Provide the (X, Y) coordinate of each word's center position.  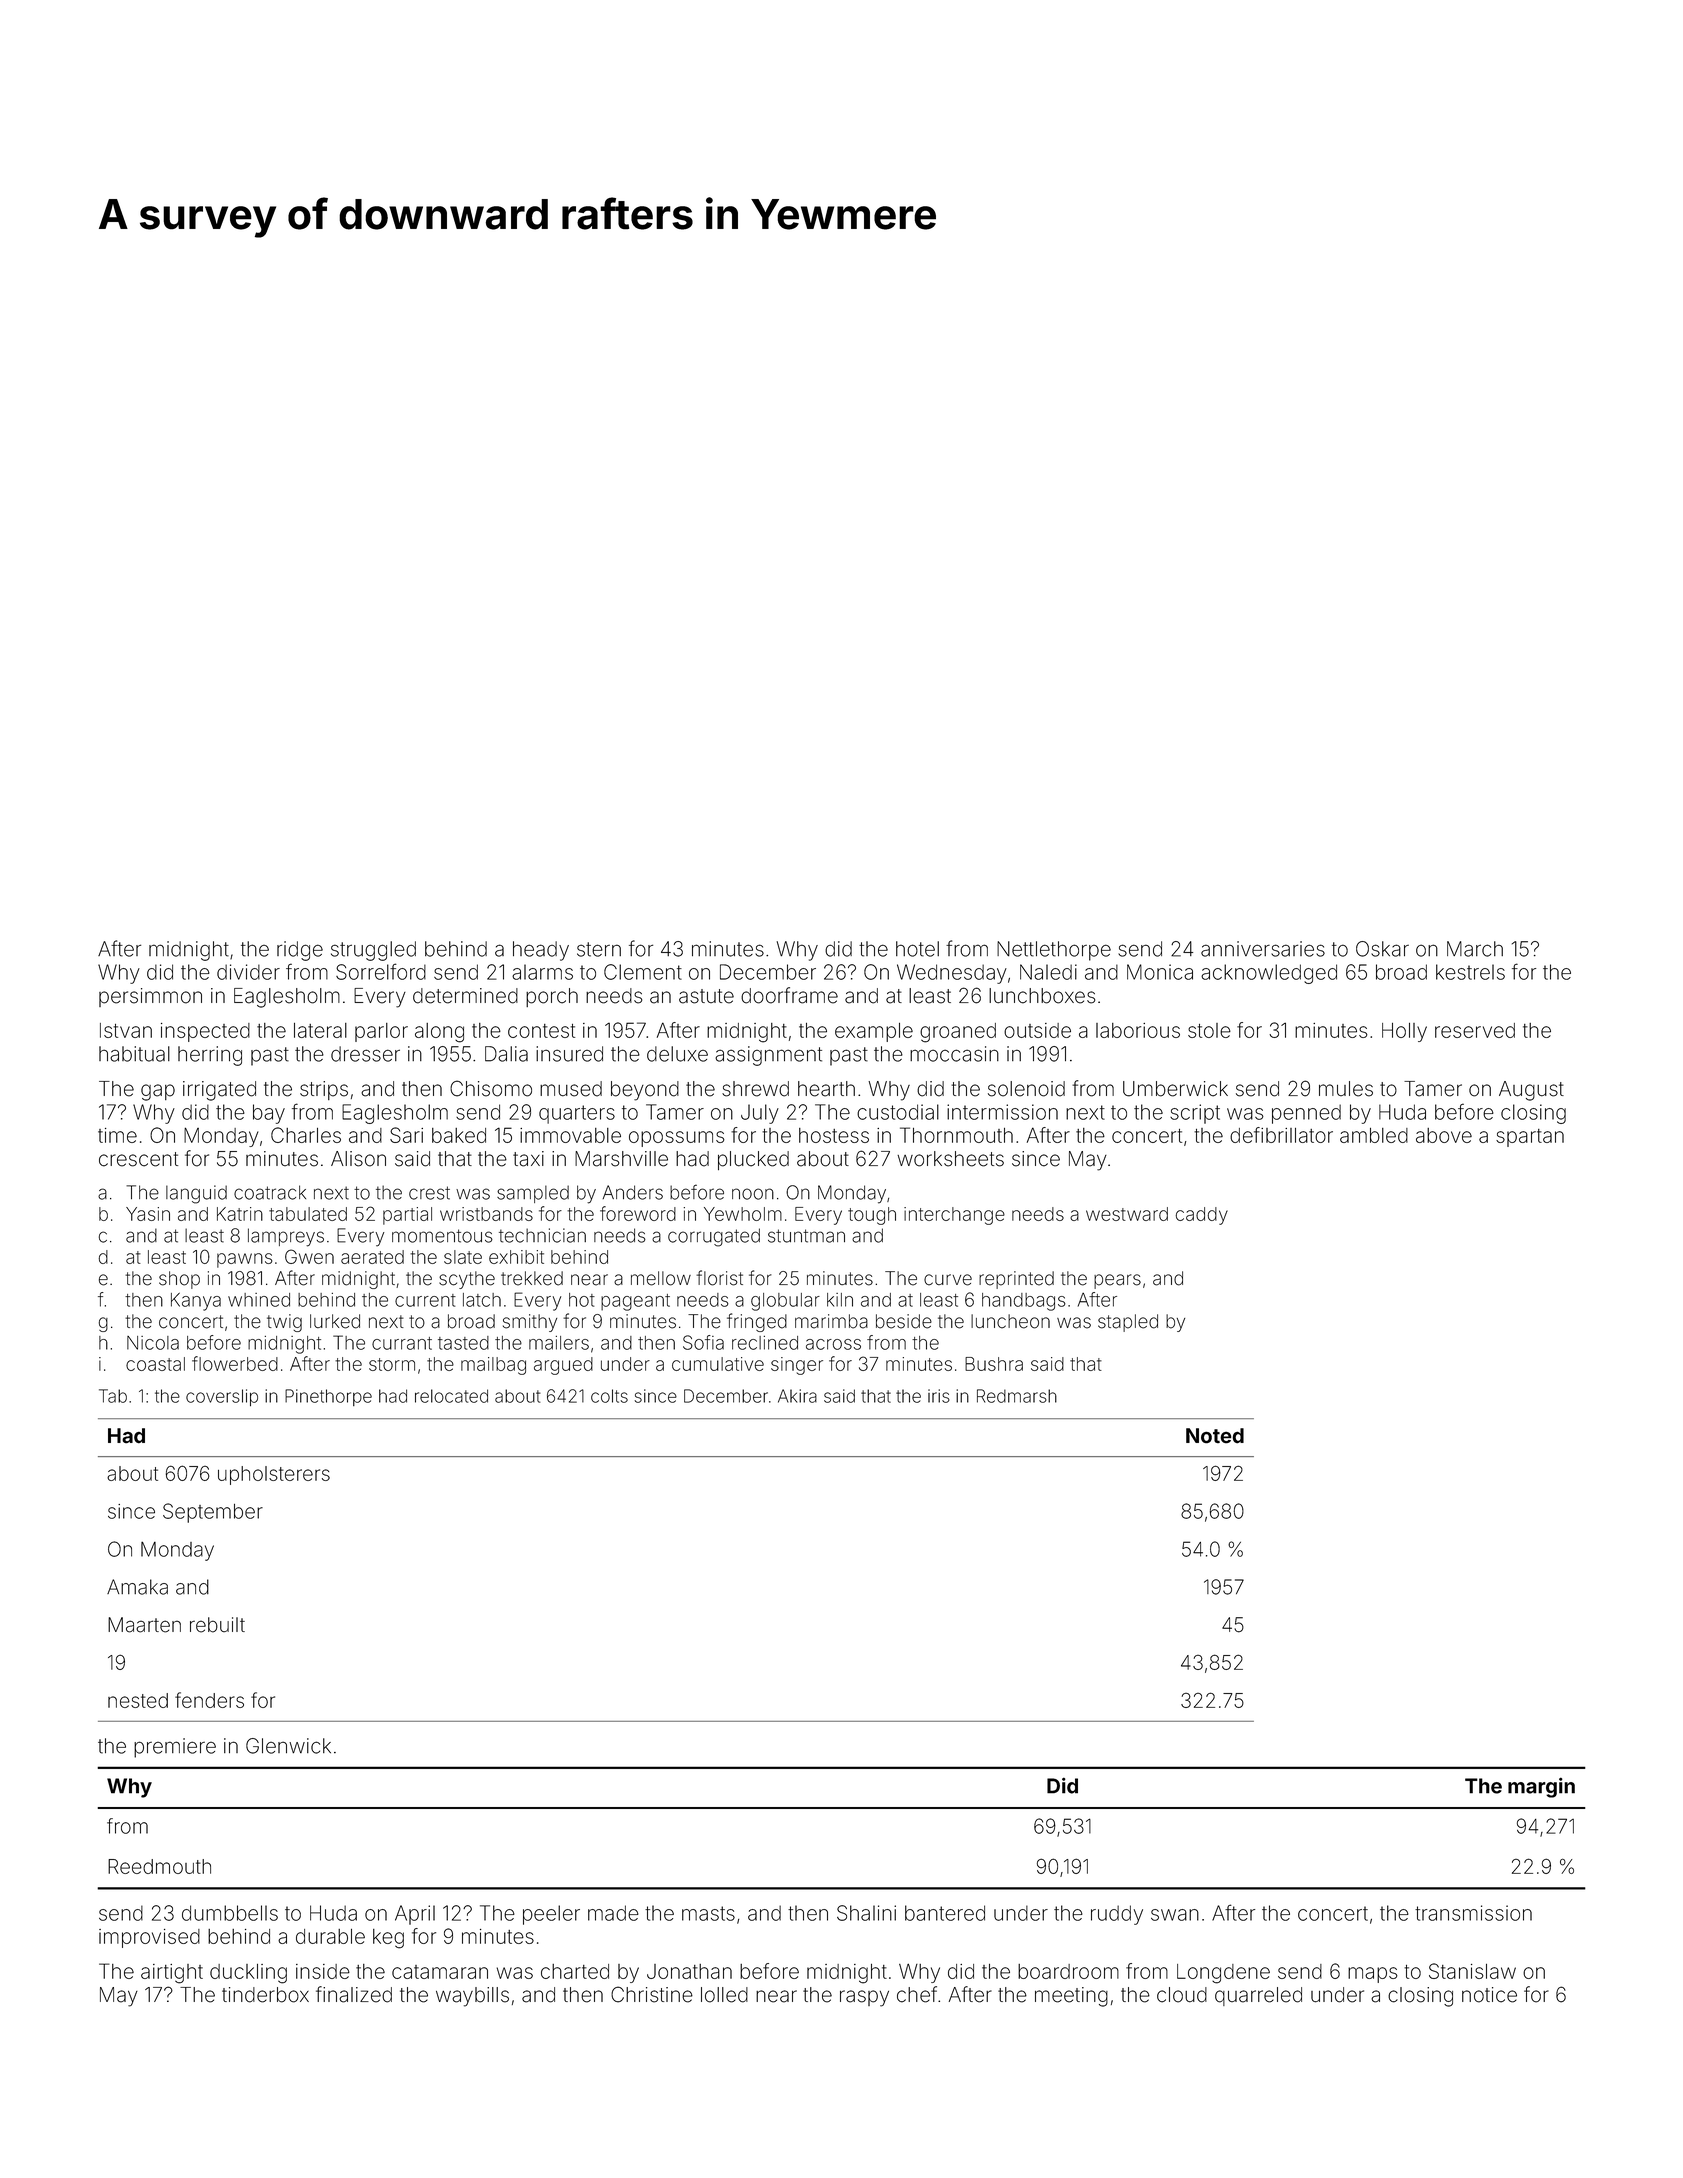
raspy (864, 1998)
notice (1489, 1995)
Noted (1215, 1436)
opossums (677, 1139)
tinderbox (265, 1995)
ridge (300, 951)
